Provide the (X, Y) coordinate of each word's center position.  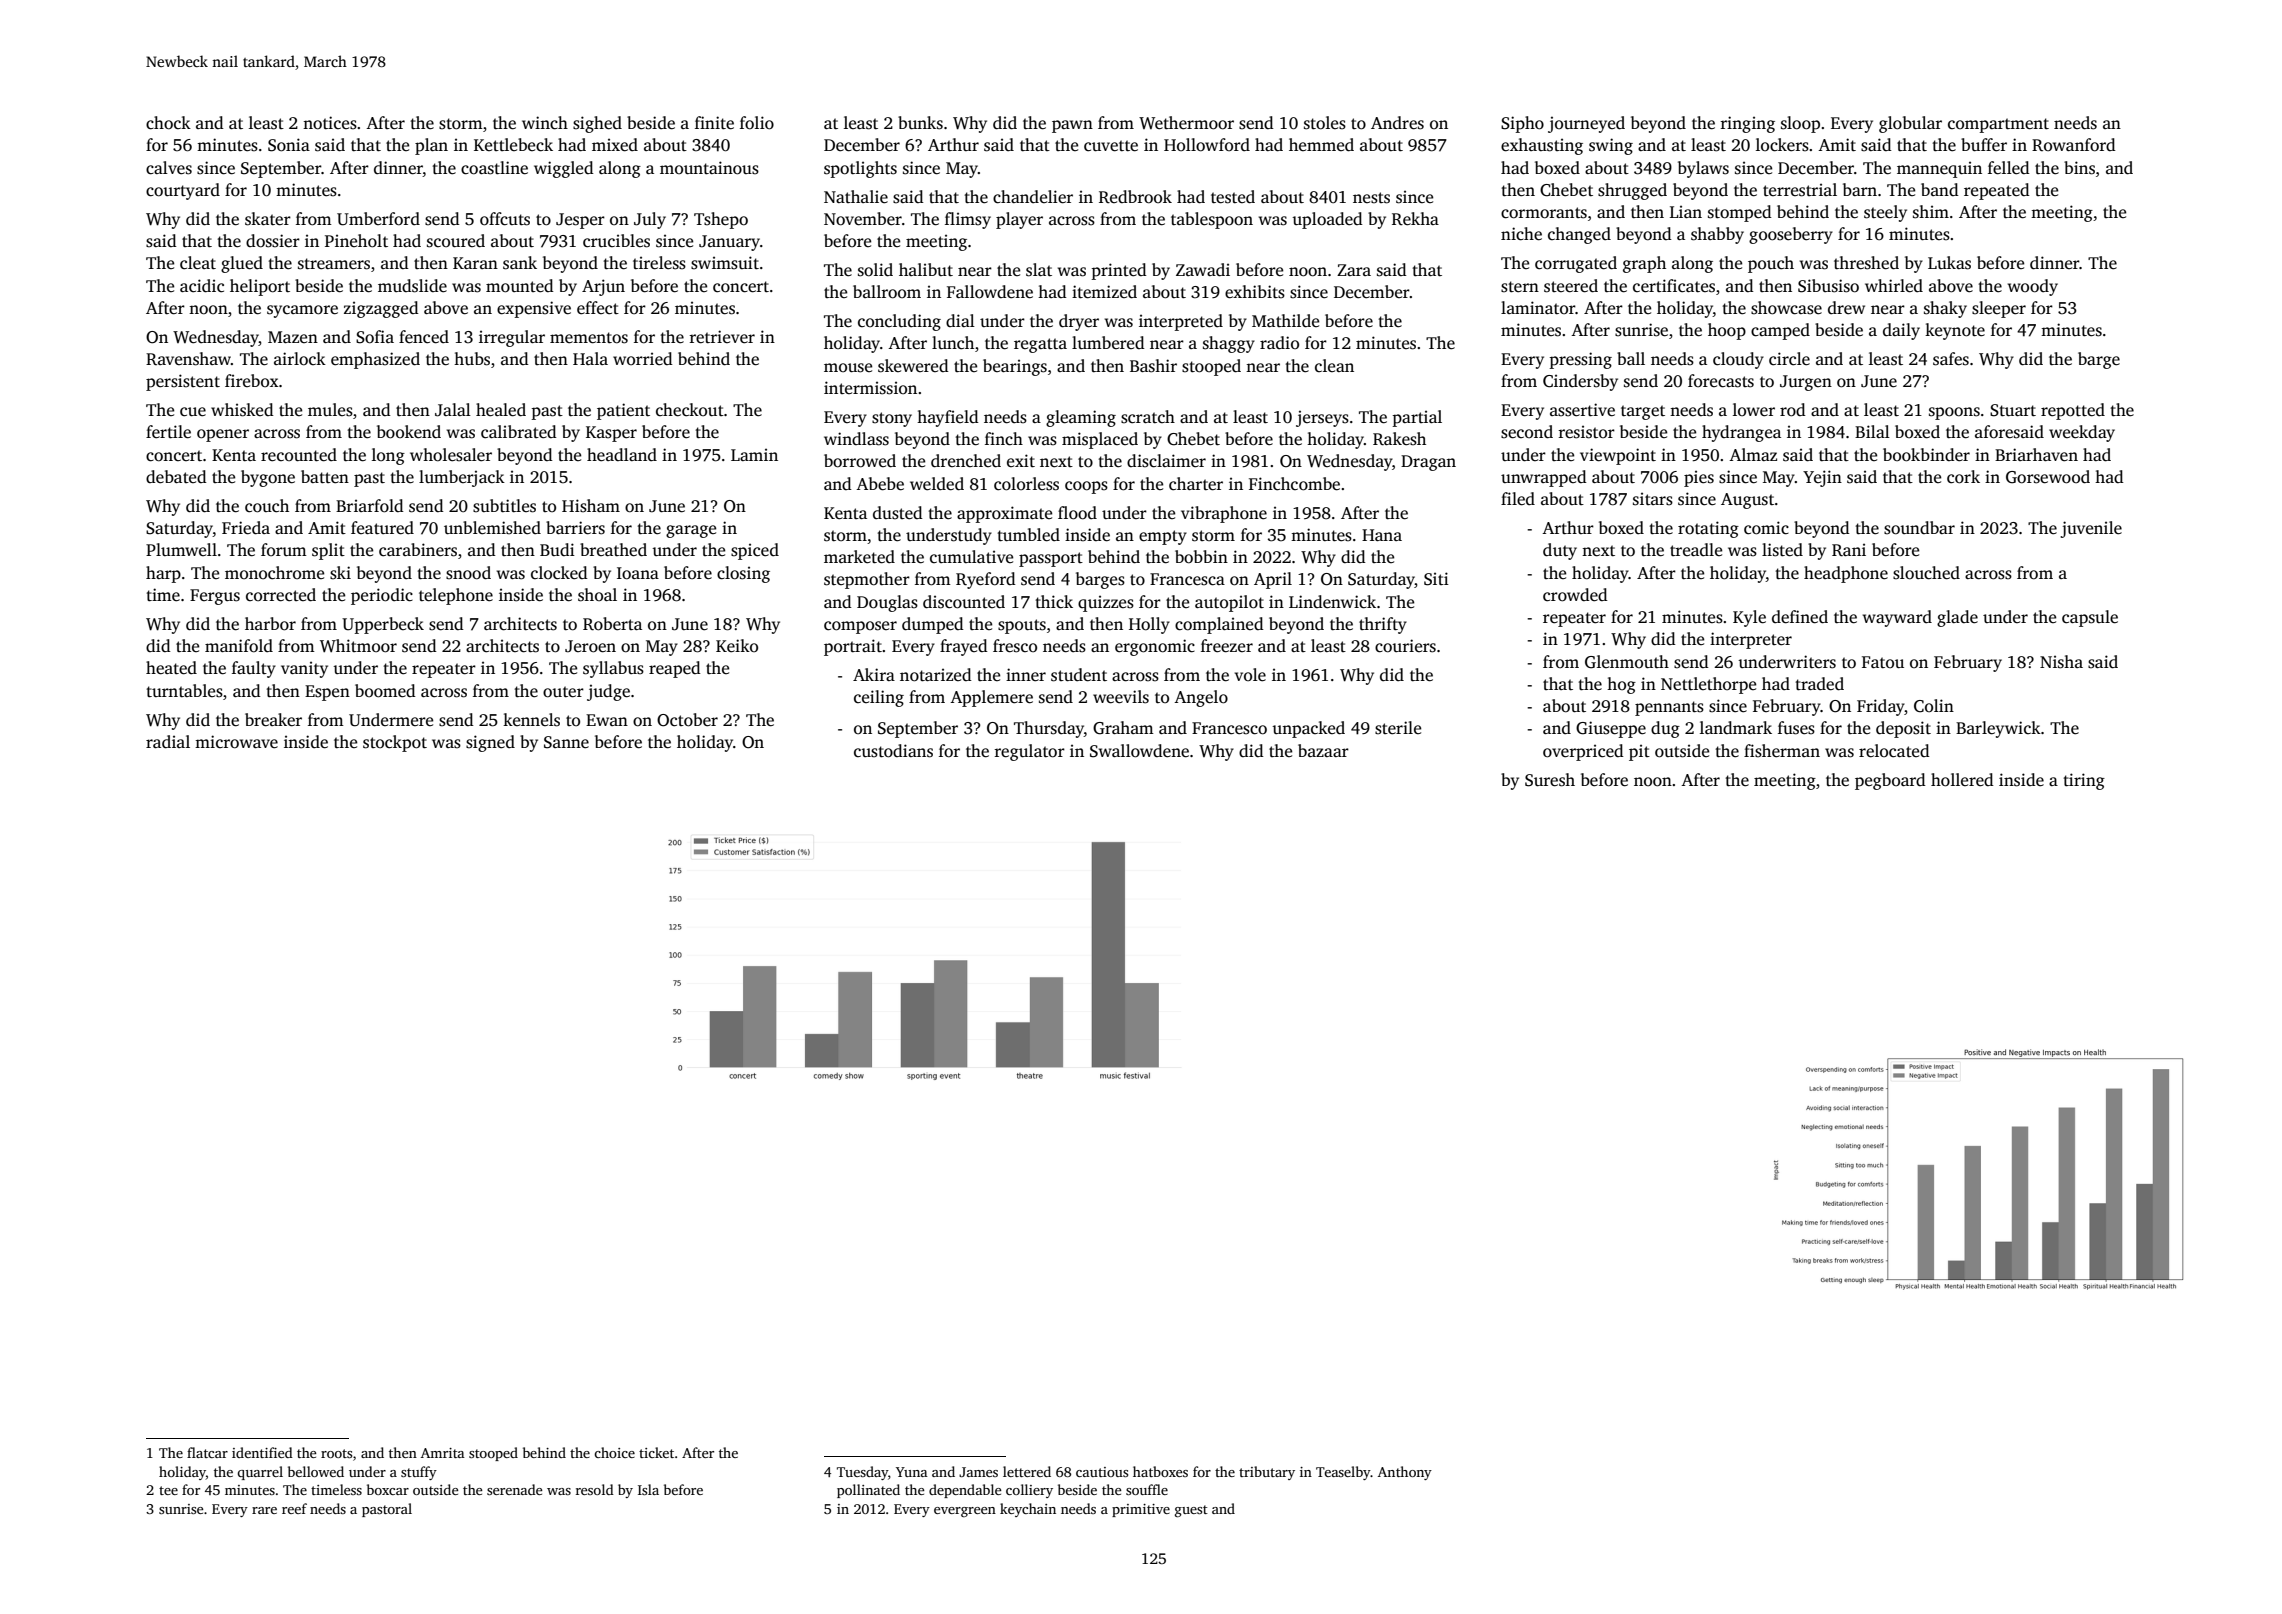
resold (595, 1489)
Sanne (566, 742)
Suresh (1550, 780)
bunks (920, 123)
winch (545, 123)
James (978, 1472)
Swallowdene (1139, 751)
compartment (1998, 125)
